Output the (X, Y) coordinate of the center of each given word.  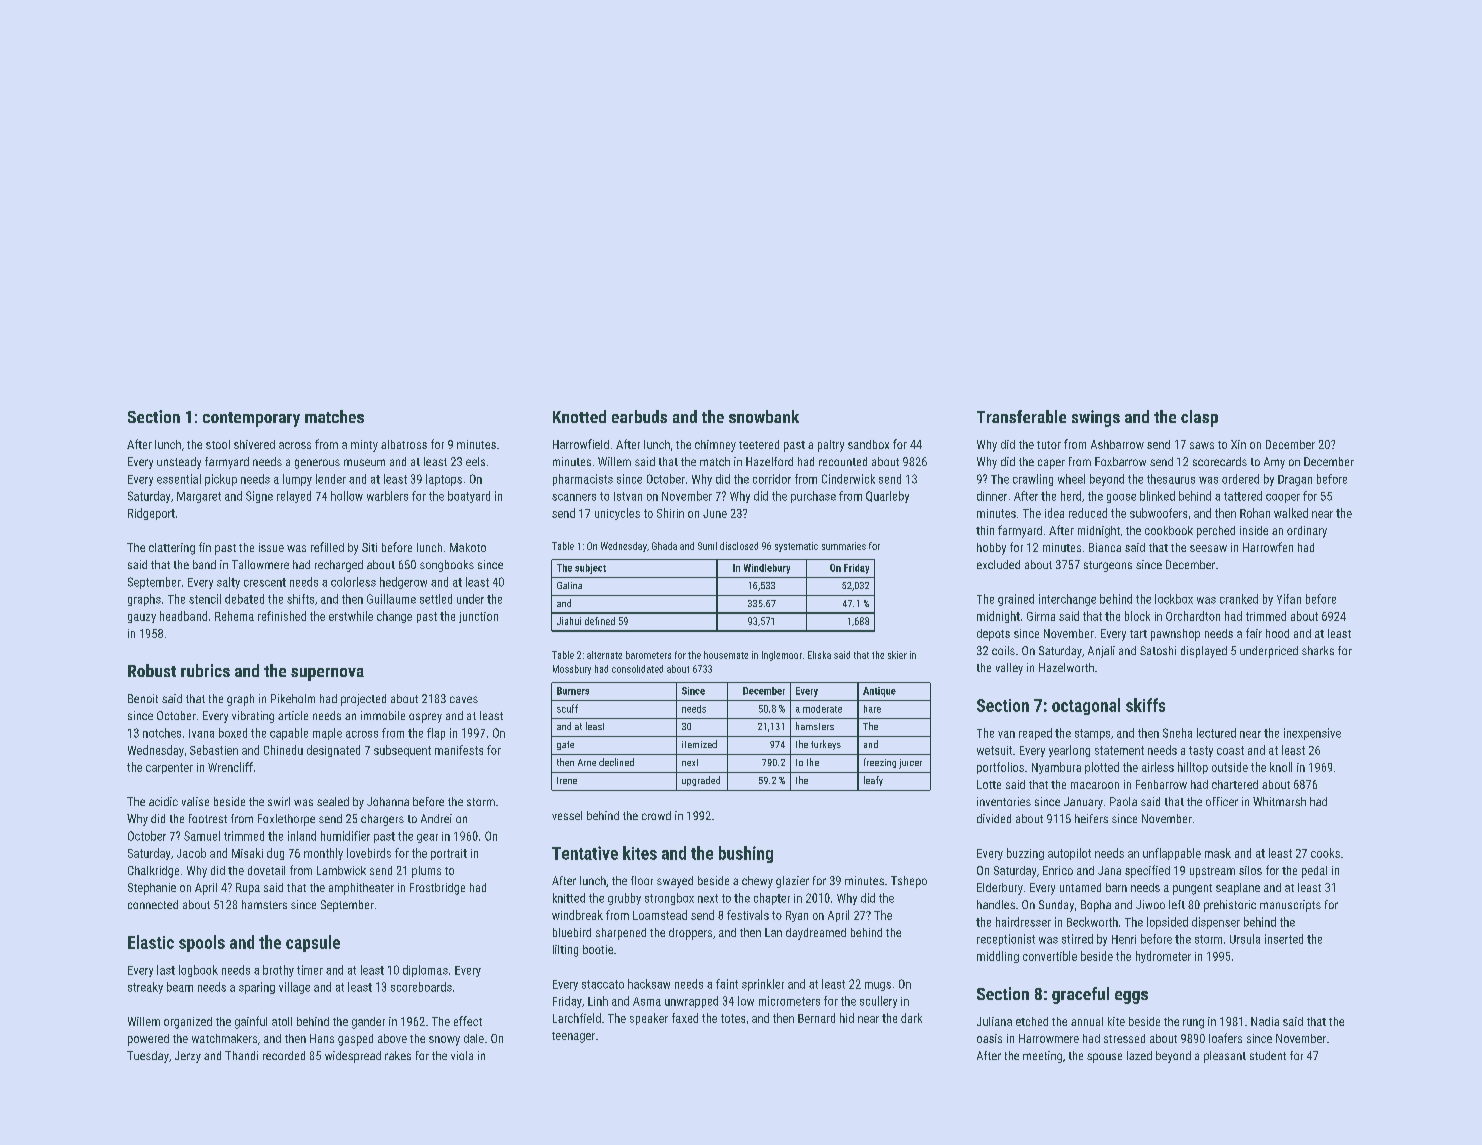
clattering (172, 549)
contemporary (251, 419)
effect (468, 1021)
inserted (1284, 939)
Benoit (143, 698)
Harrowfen (1268, 547)
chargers (382, 820)
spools (202, 943)
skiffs (1145, 705)
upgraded (701, 781)
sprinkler (763, 985)
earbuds (639, 416)
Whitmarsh (1279, 801)
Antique (879, 692)
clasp (1199, 418)
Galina (569, 585)
